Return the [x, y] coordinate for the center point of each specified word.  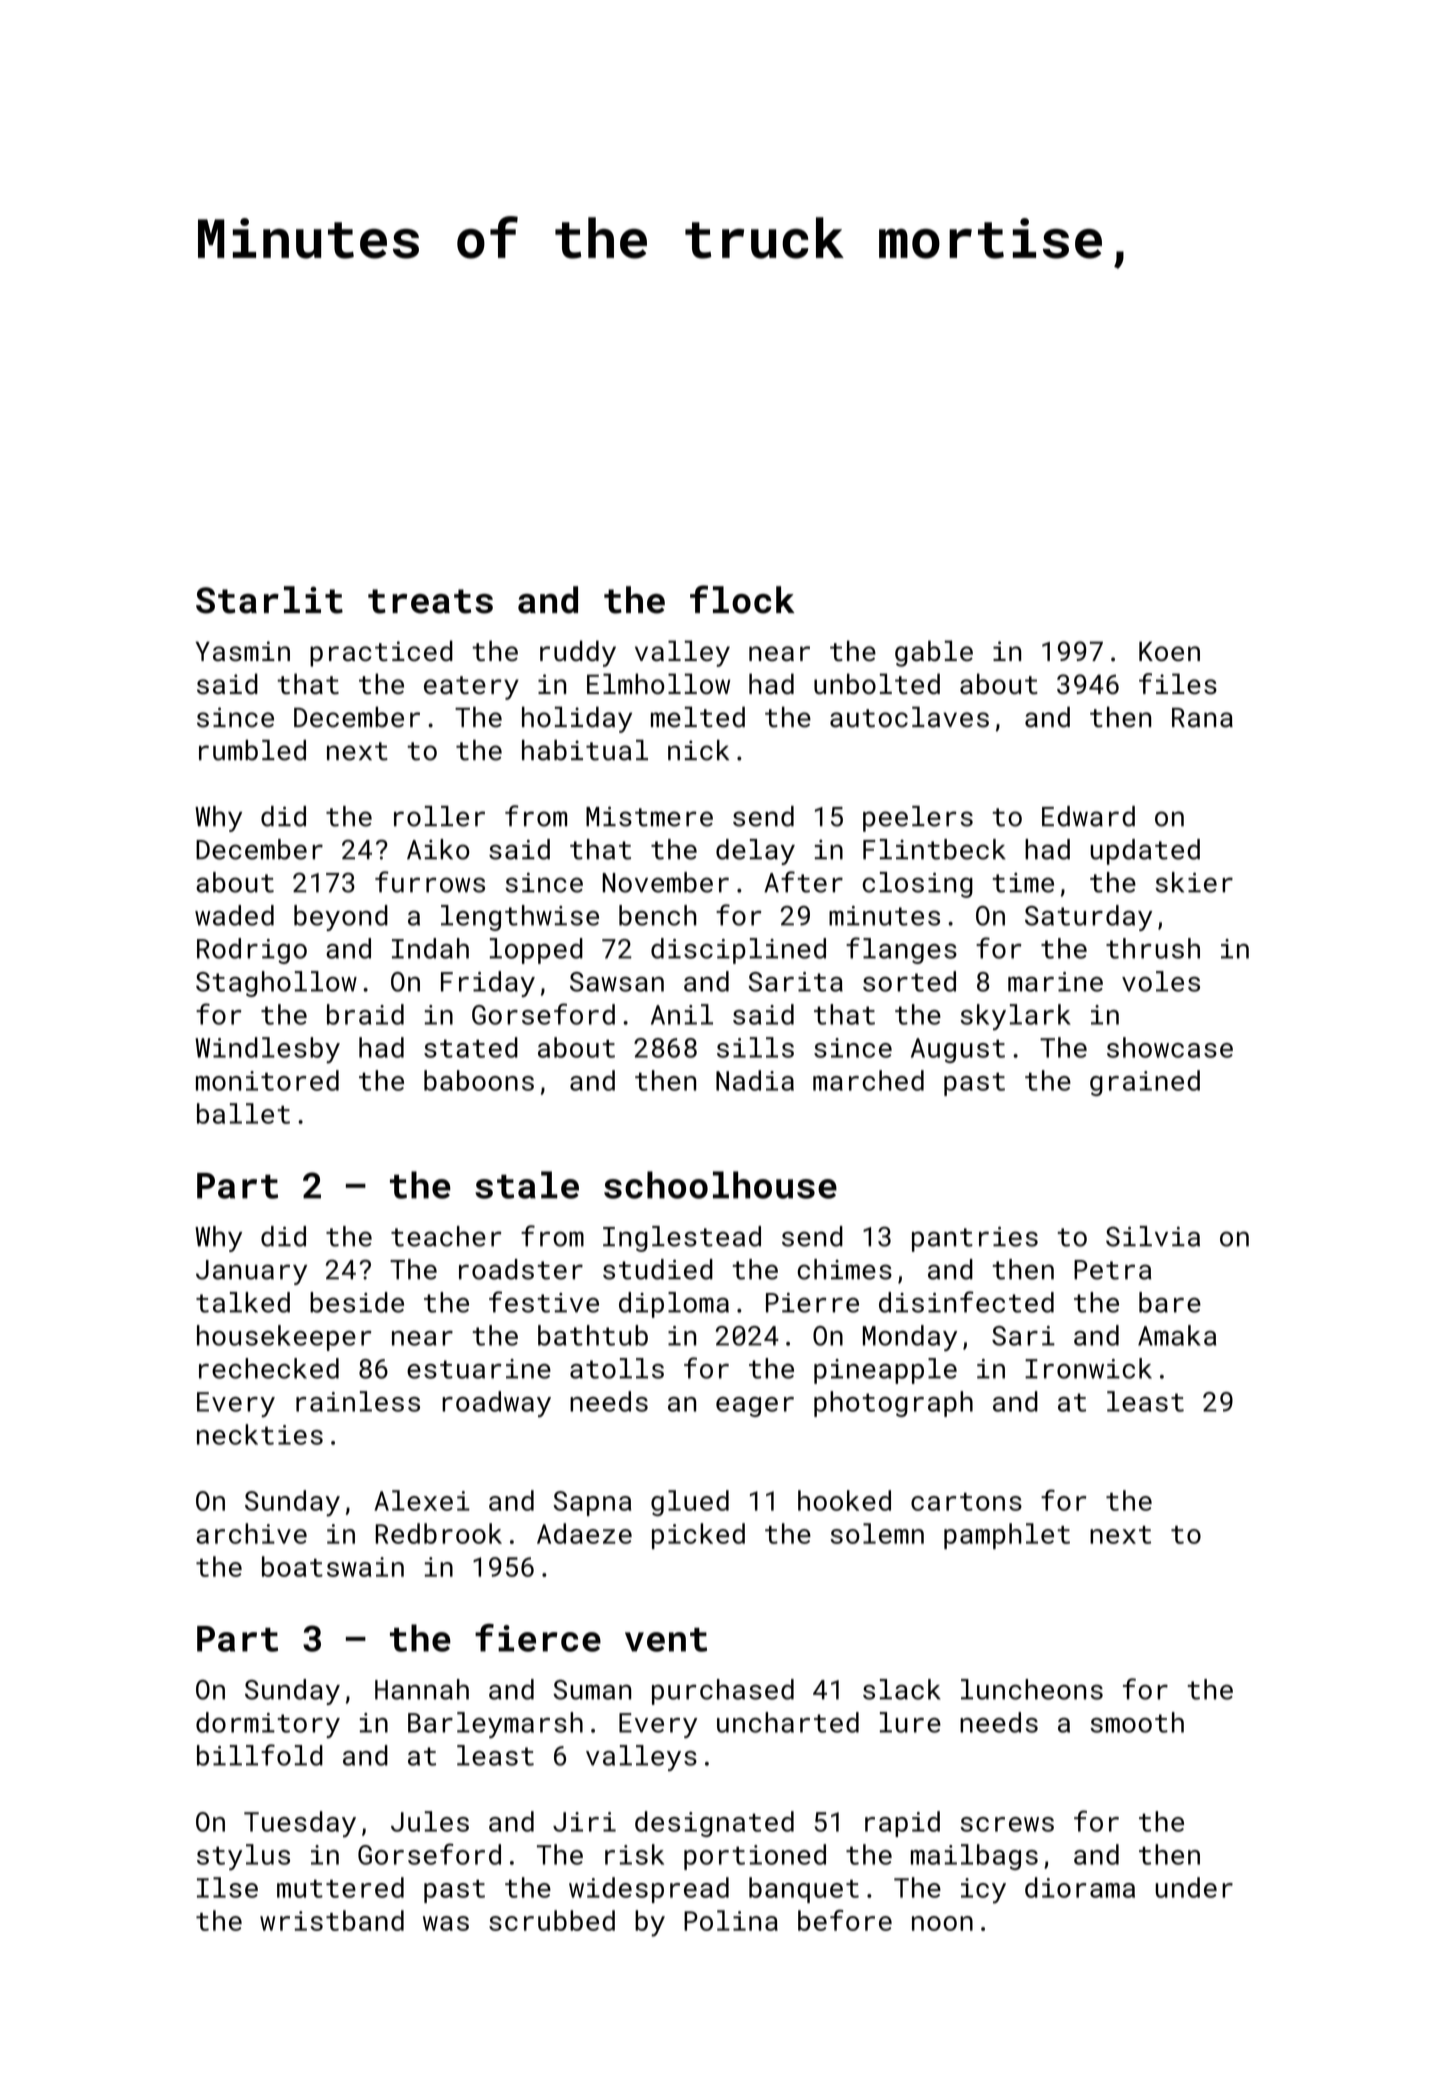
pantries [975, 1239]
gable [934, 653]
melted [698, 717]
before [845, 1920]
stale [527, 1185]
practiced [381, 653]
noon [942, 1923]
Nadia [755, 1080]
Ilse [227, 1887]
